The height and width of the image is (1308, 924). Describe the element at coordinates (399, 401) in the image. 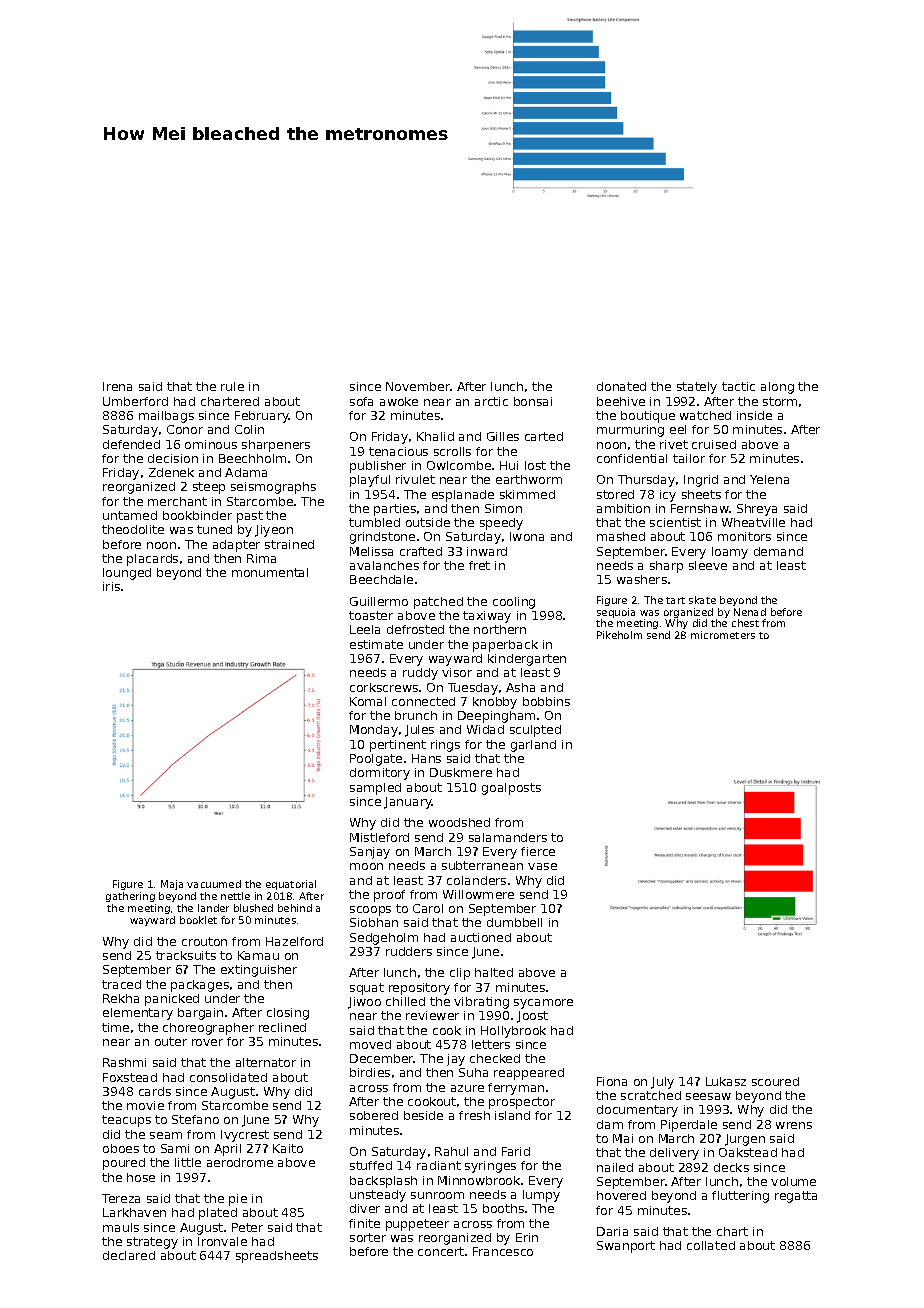

I see `awoke` at that location.
